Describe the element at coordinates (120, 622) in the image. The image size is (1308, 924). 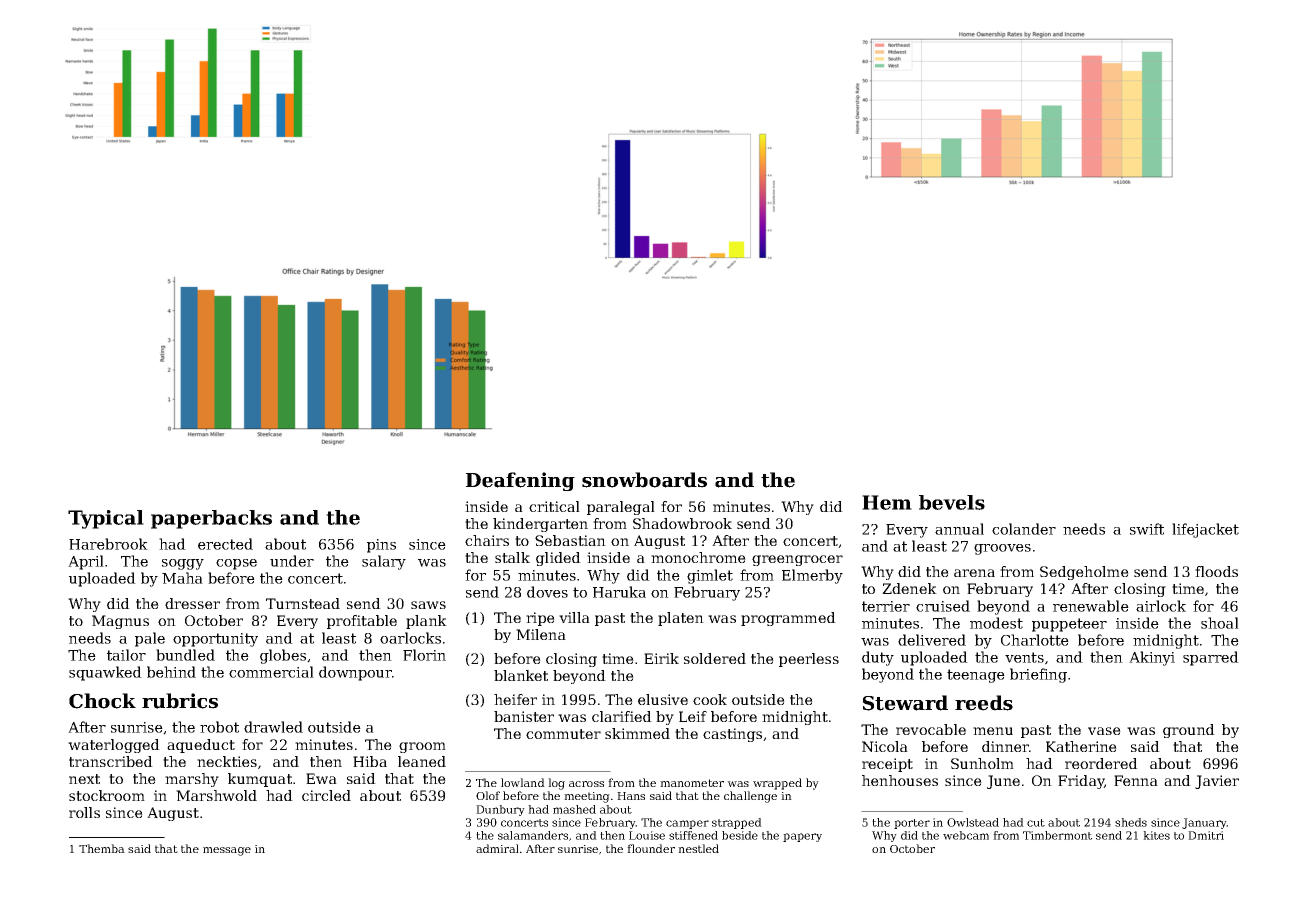
I see `Magnus` at that location.
